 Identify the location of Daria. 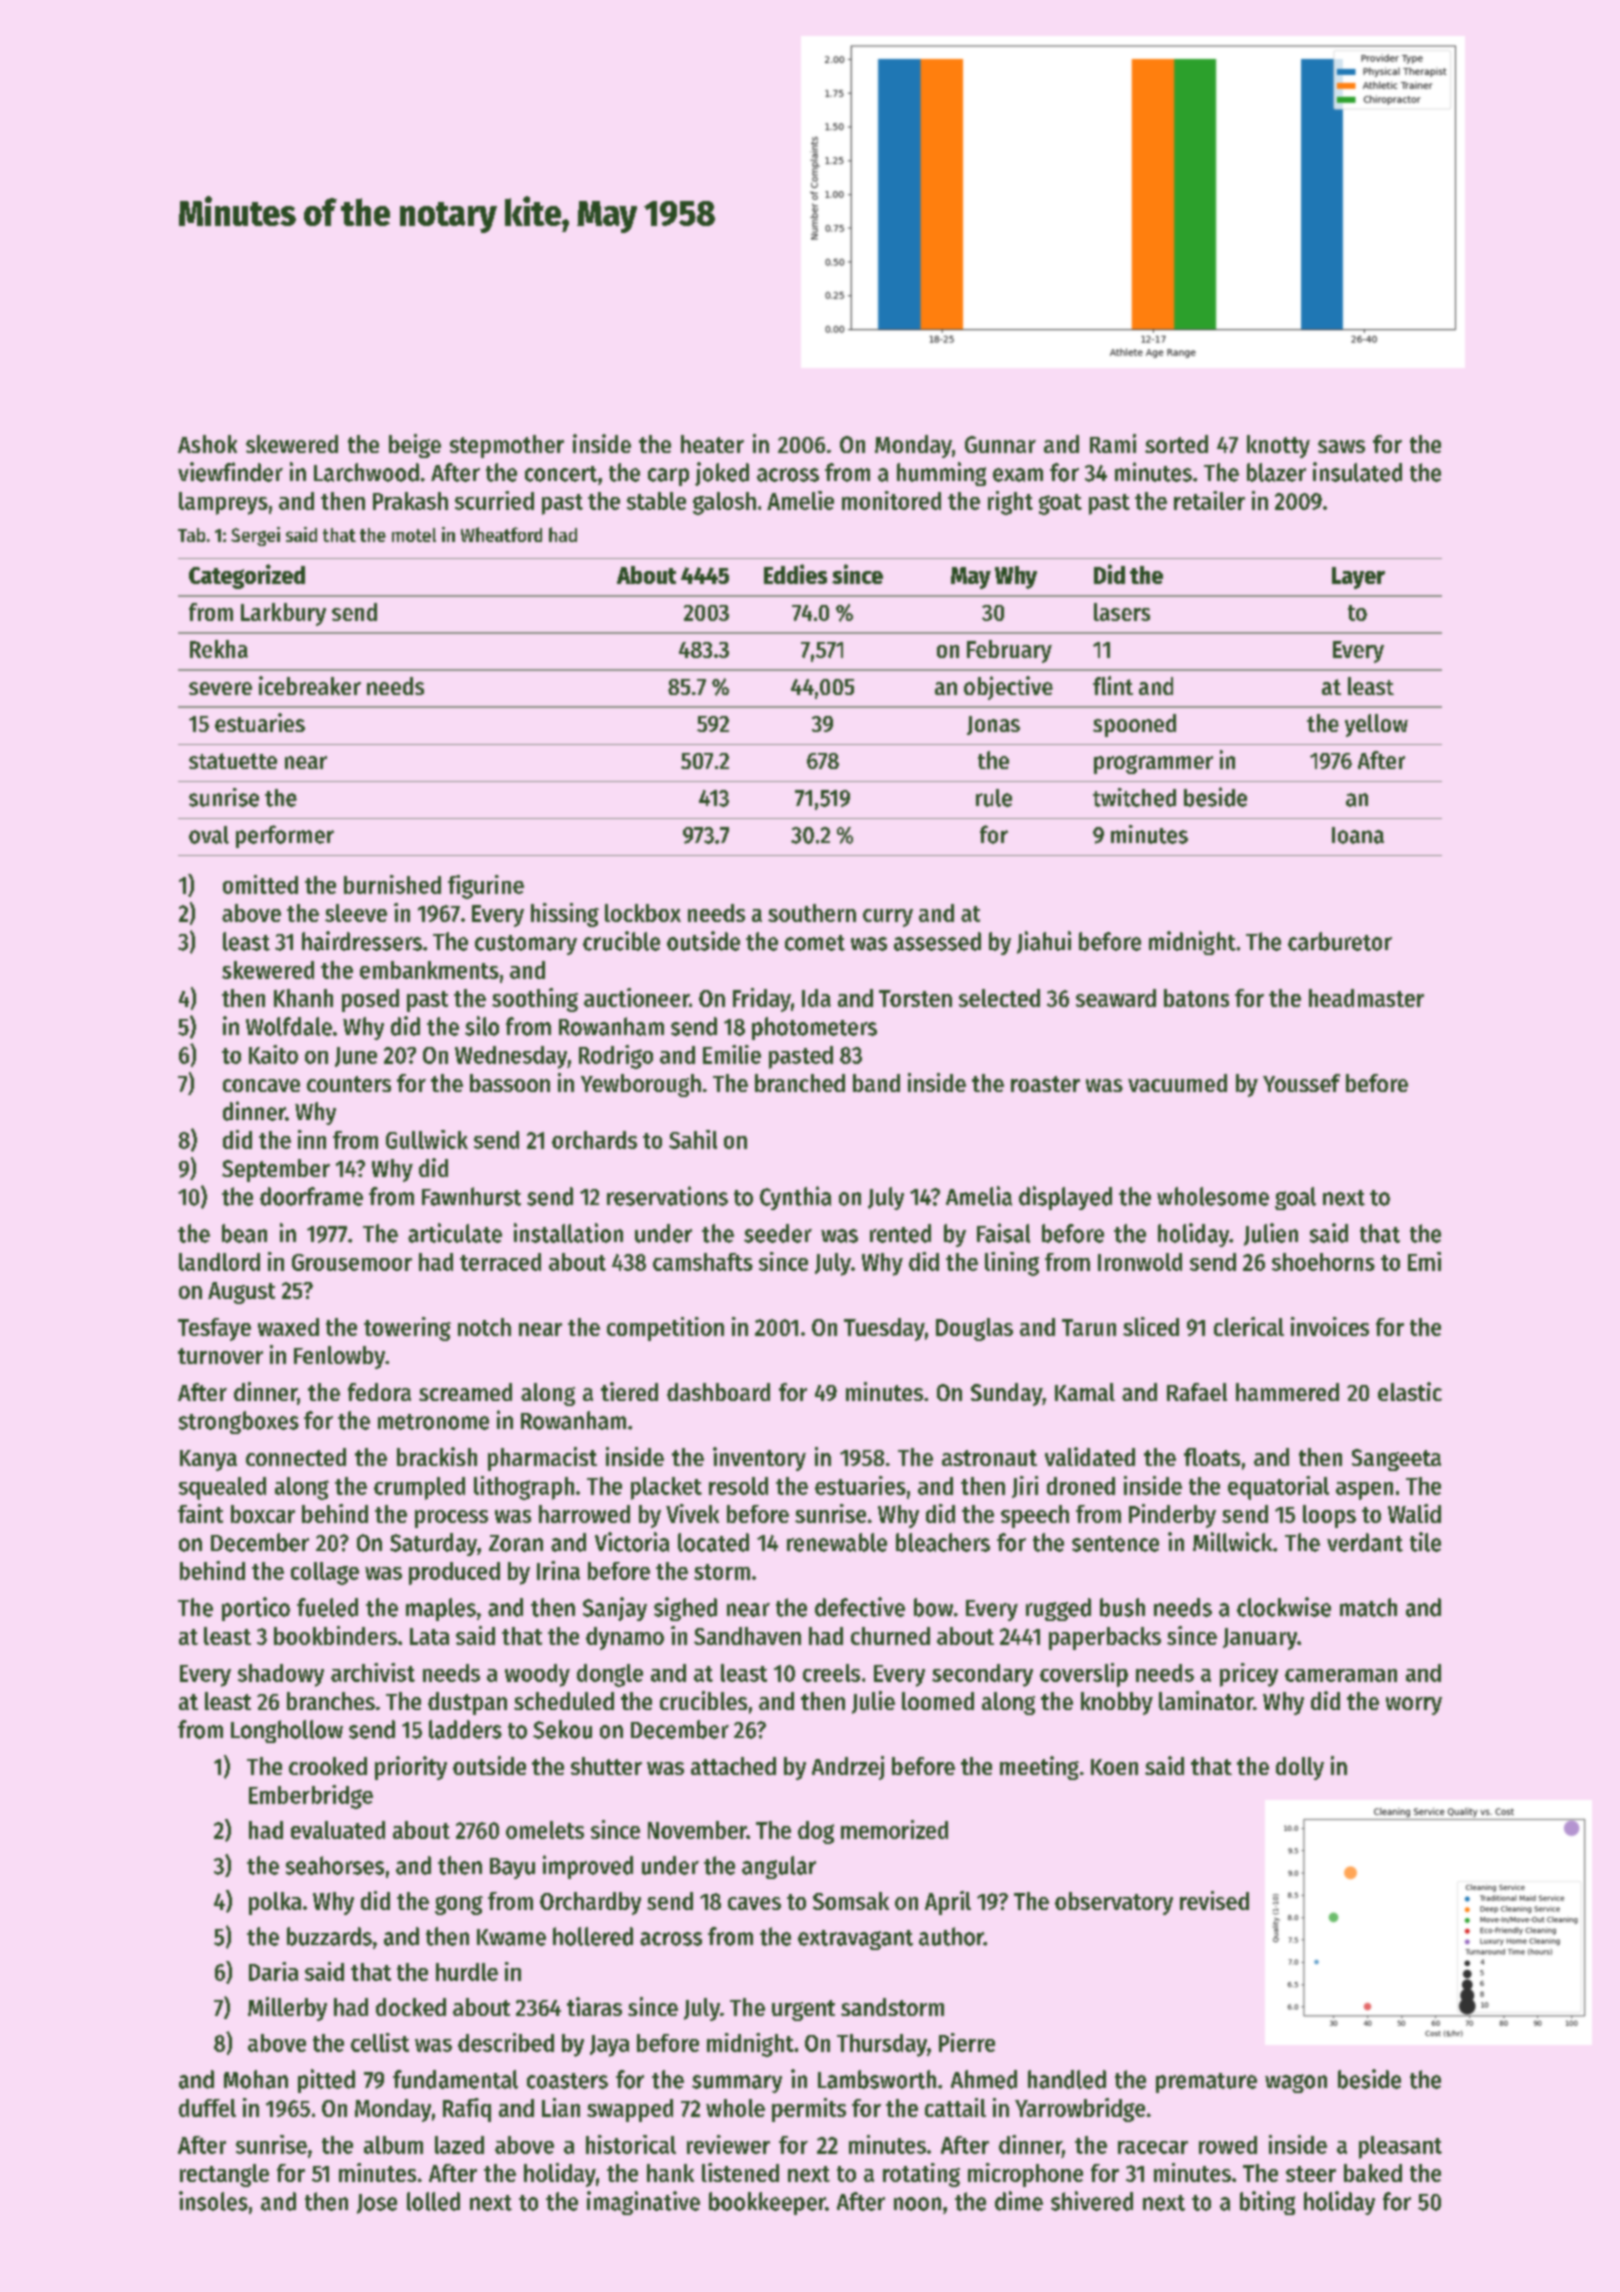
(273, 1971).
